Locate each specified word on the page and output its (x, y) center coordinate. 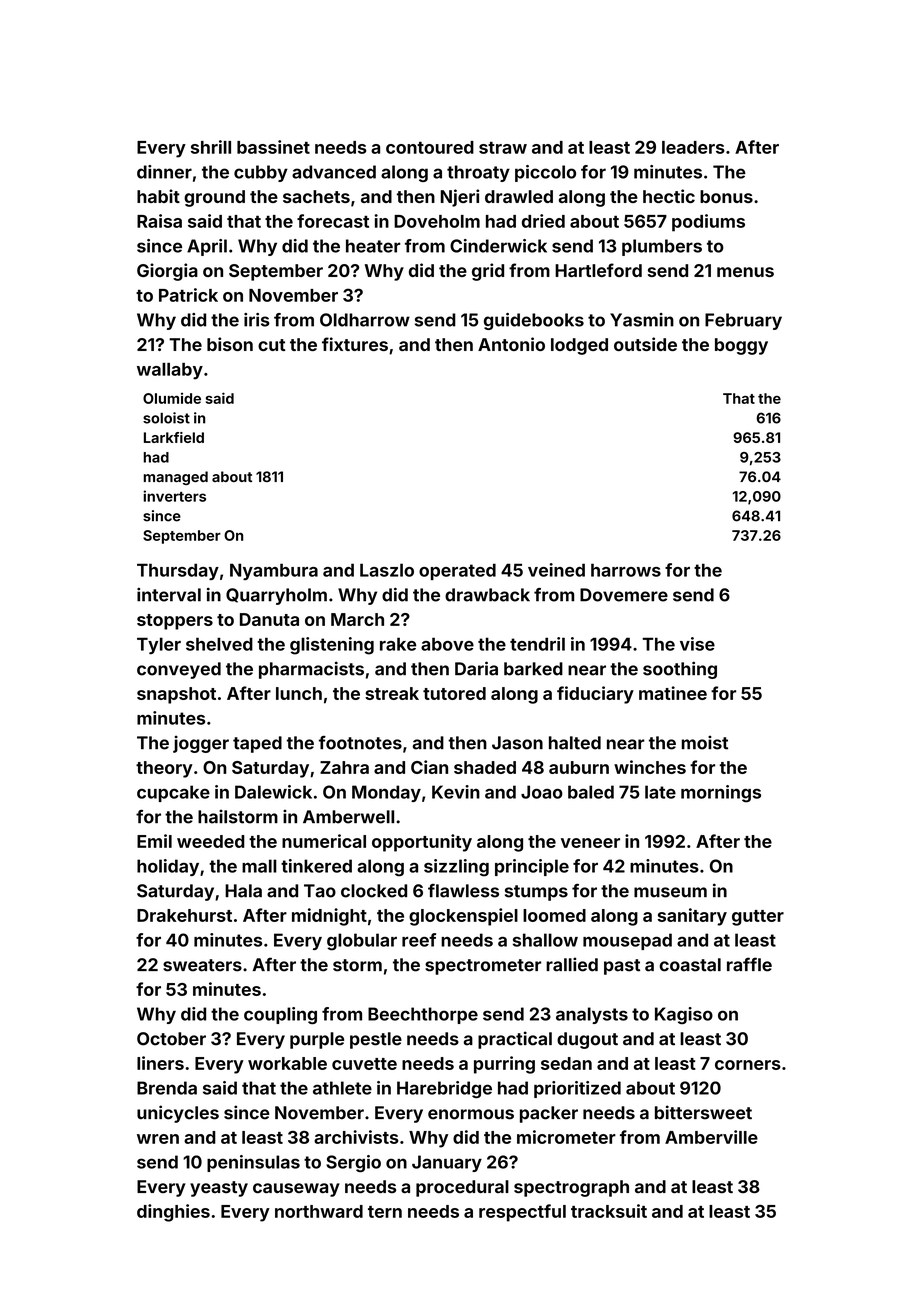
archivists (356, 1137)
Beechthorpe (423, 1015)
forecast (333, 221)
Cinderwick (498, 246)
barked (533, 669)
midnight (329, 917)
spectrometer (483, 967)
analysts (592, 1015)
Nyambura (274, 571)
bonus (726, 196)
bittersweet (703, 1112)
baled (591, 792)
